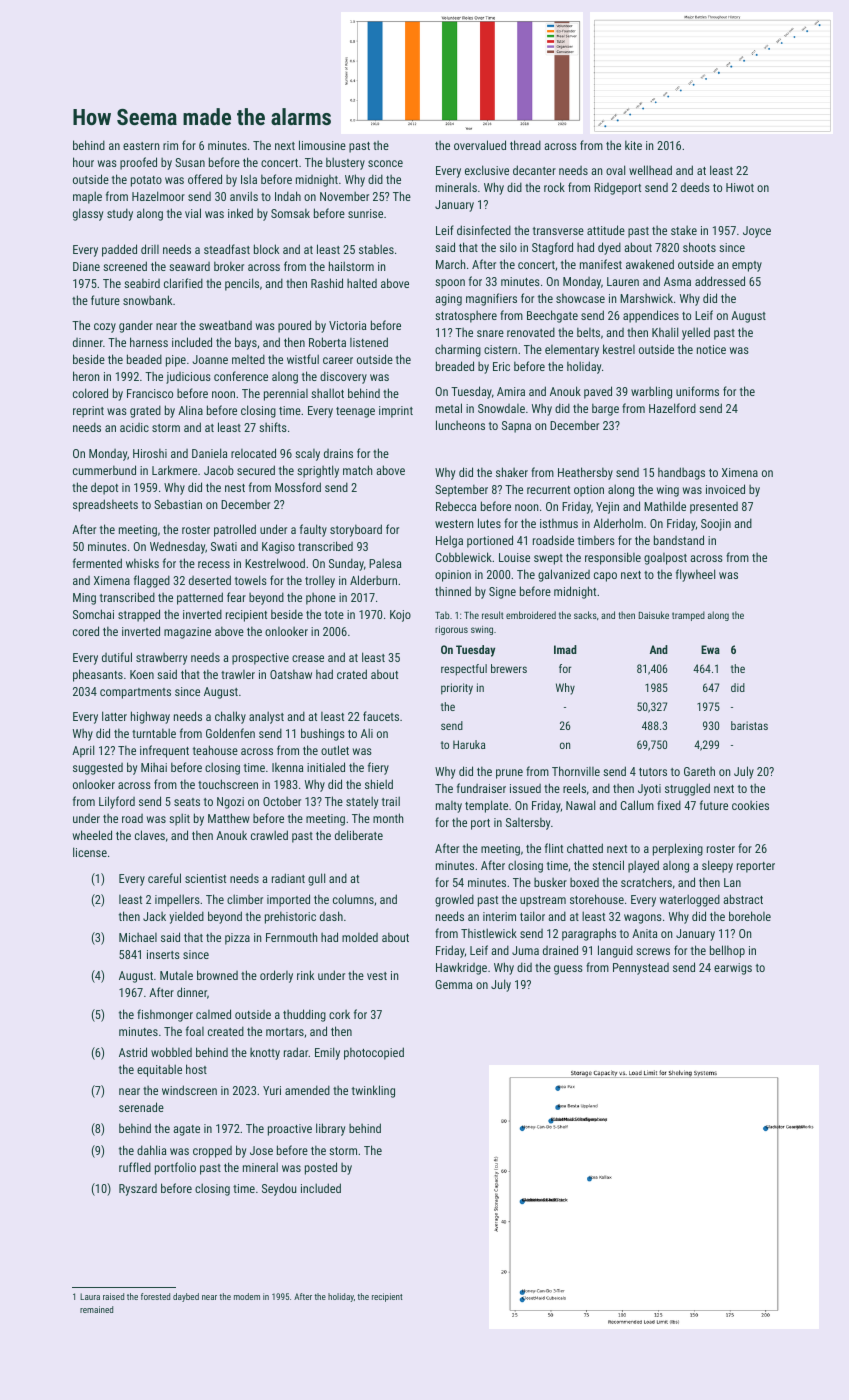 This image has width=849, height=1400. Describe the element at coordinates (322, 145) in the image. I see `limousine` at that location.
